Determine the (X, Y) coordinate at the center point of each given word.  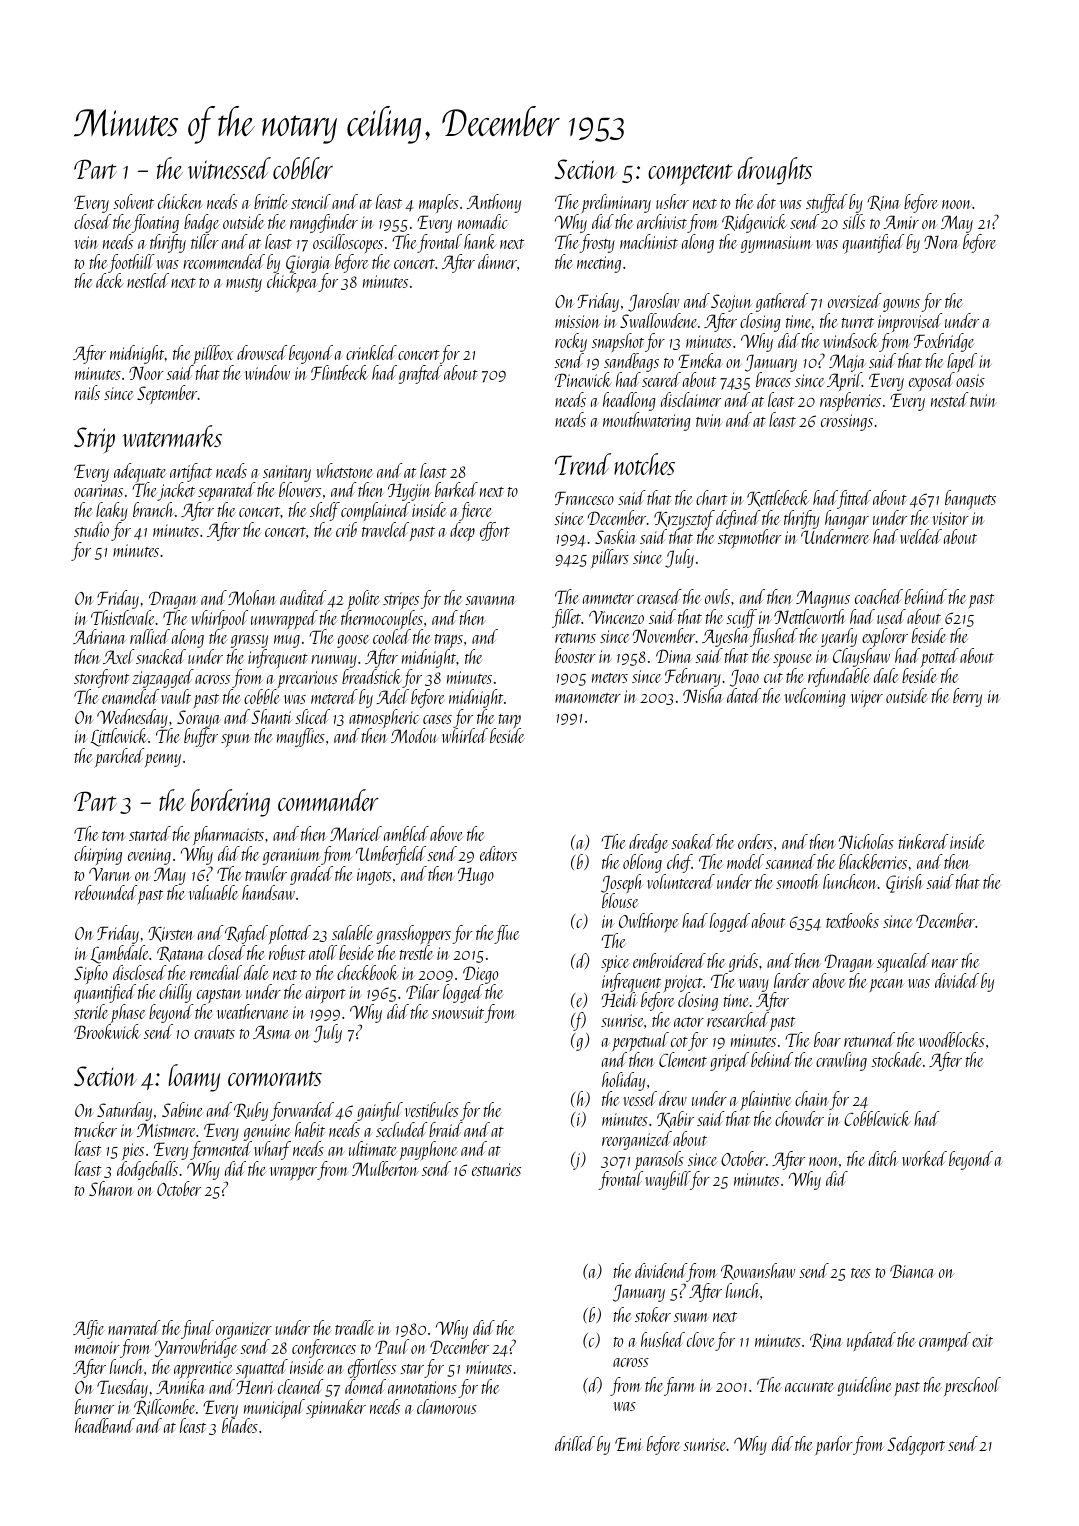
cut (773, 678)
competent (690, 175)
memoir (97, 1347)
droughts (775, 171)
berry (967, 697)
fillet (566, 618)
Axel (119, 656)
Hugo (476, 876)
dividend (661, 1270)
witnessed (229, 168)
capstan (219, 997)
